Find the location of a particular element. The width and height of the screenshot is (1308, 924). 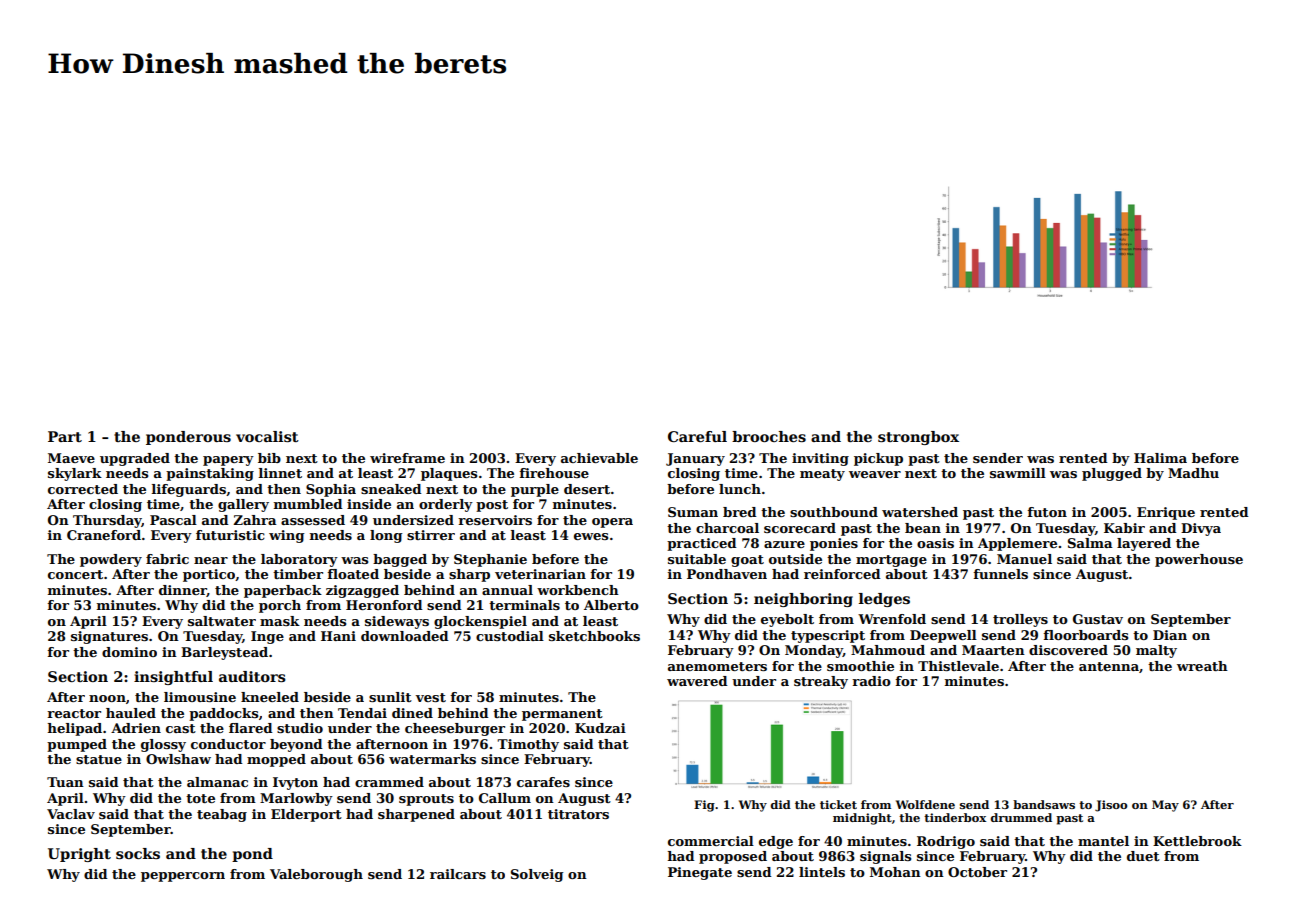

gallery is located at coordinates (243, 505).
